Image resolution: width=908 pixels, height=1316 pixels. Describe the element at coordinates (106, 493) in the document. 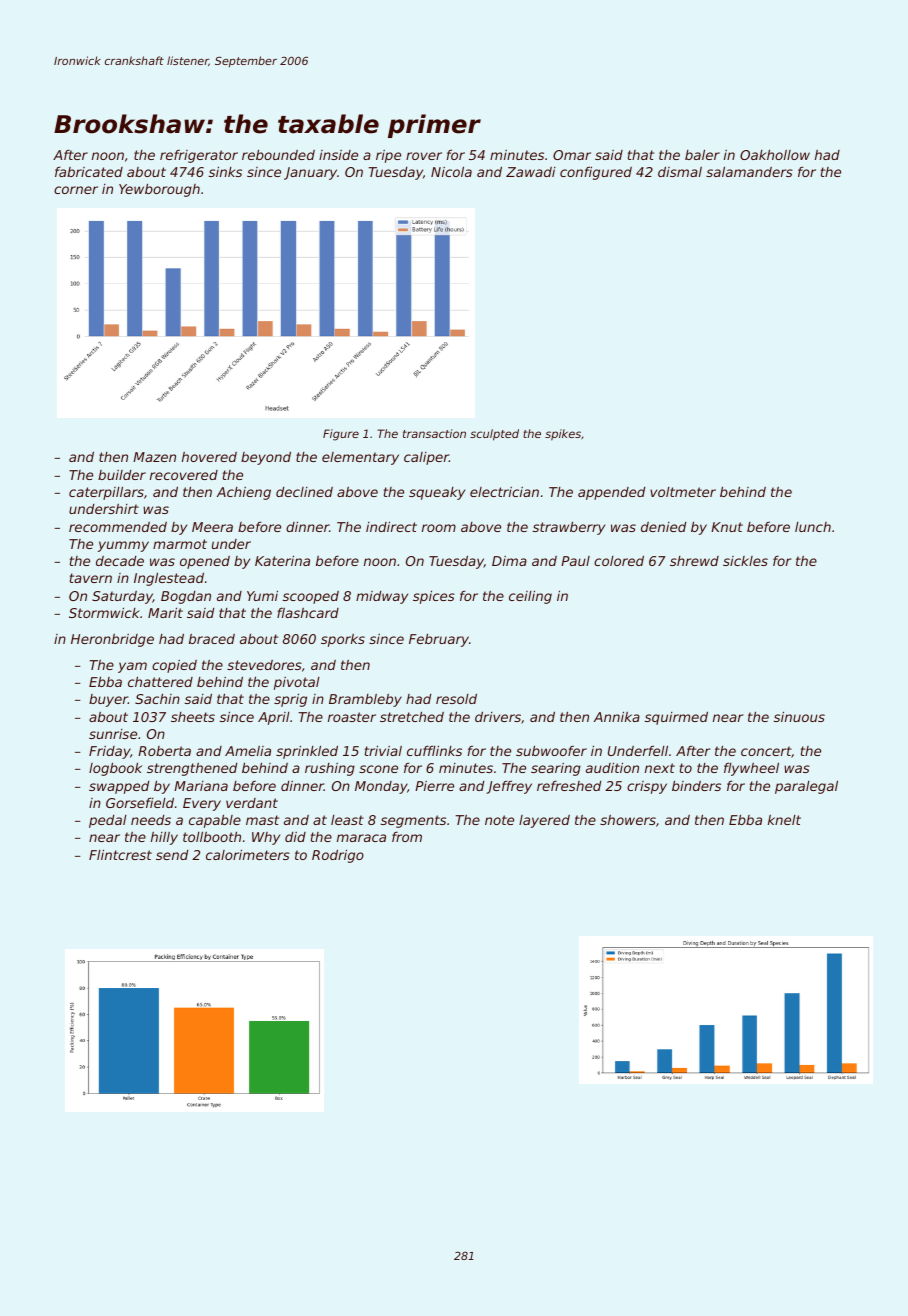

I see `caterpillars` at that location.
